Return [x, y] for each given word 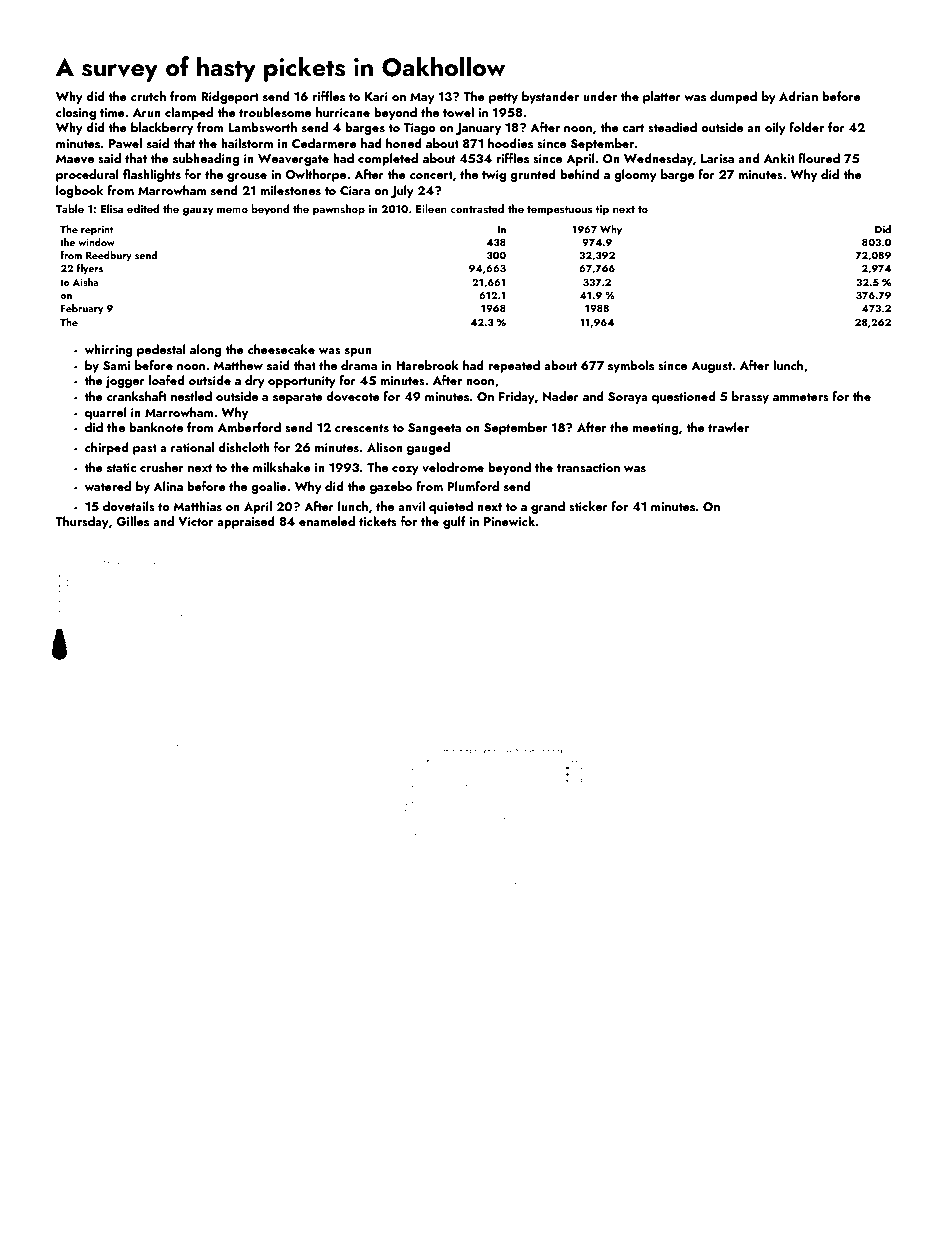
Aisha [86, 282]
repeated [514, 366]
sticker [588, 506]
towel [458, 112]
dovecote [353, 396]
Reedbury [109, 256]
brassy [750, 397]
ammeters [801, 397]
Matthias [197, 506]
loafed [167, 380]
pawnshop [339, 210]
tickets [378, 521]
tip [602, 210]
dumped [733, 97]
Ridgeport [230, 97]
